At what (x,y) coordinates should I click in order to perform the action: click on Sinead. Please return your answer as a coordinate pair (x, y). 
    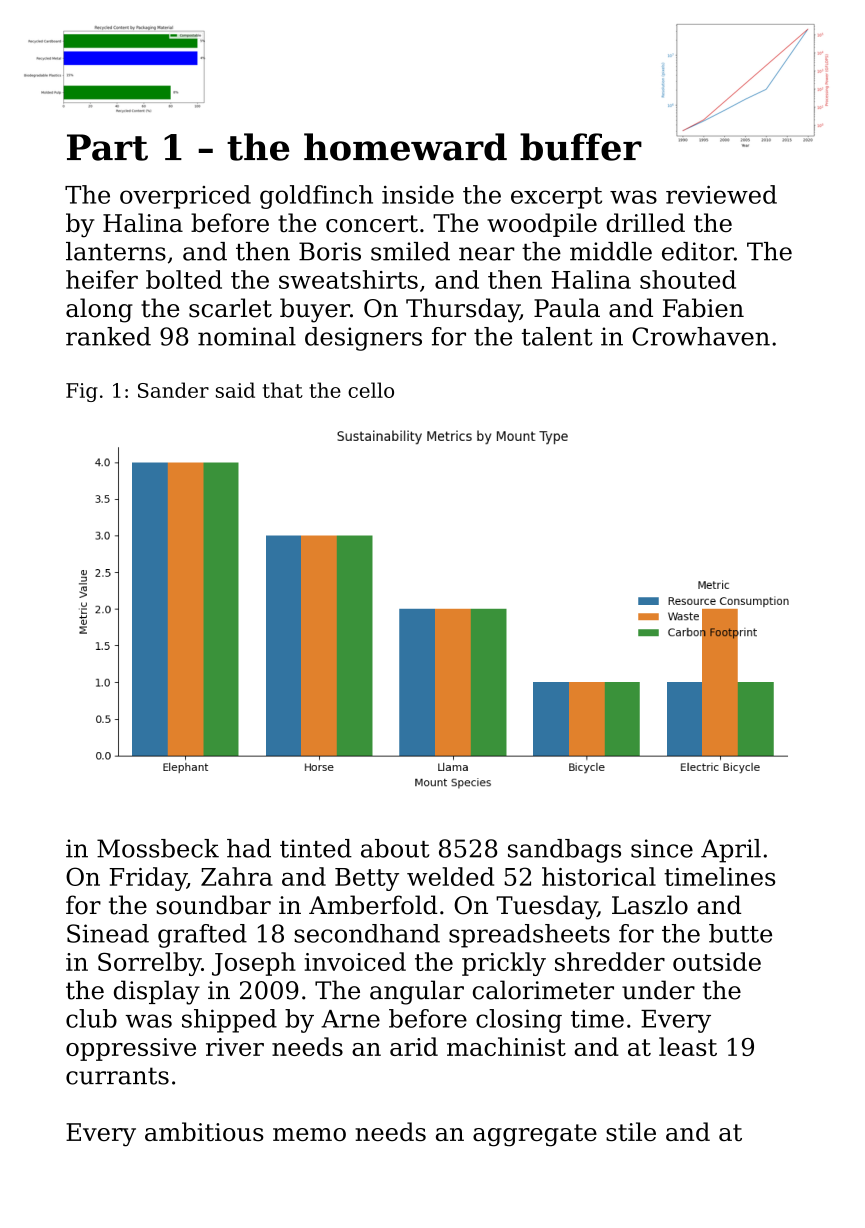
    Looking at the image, I should click on (108, 933).
